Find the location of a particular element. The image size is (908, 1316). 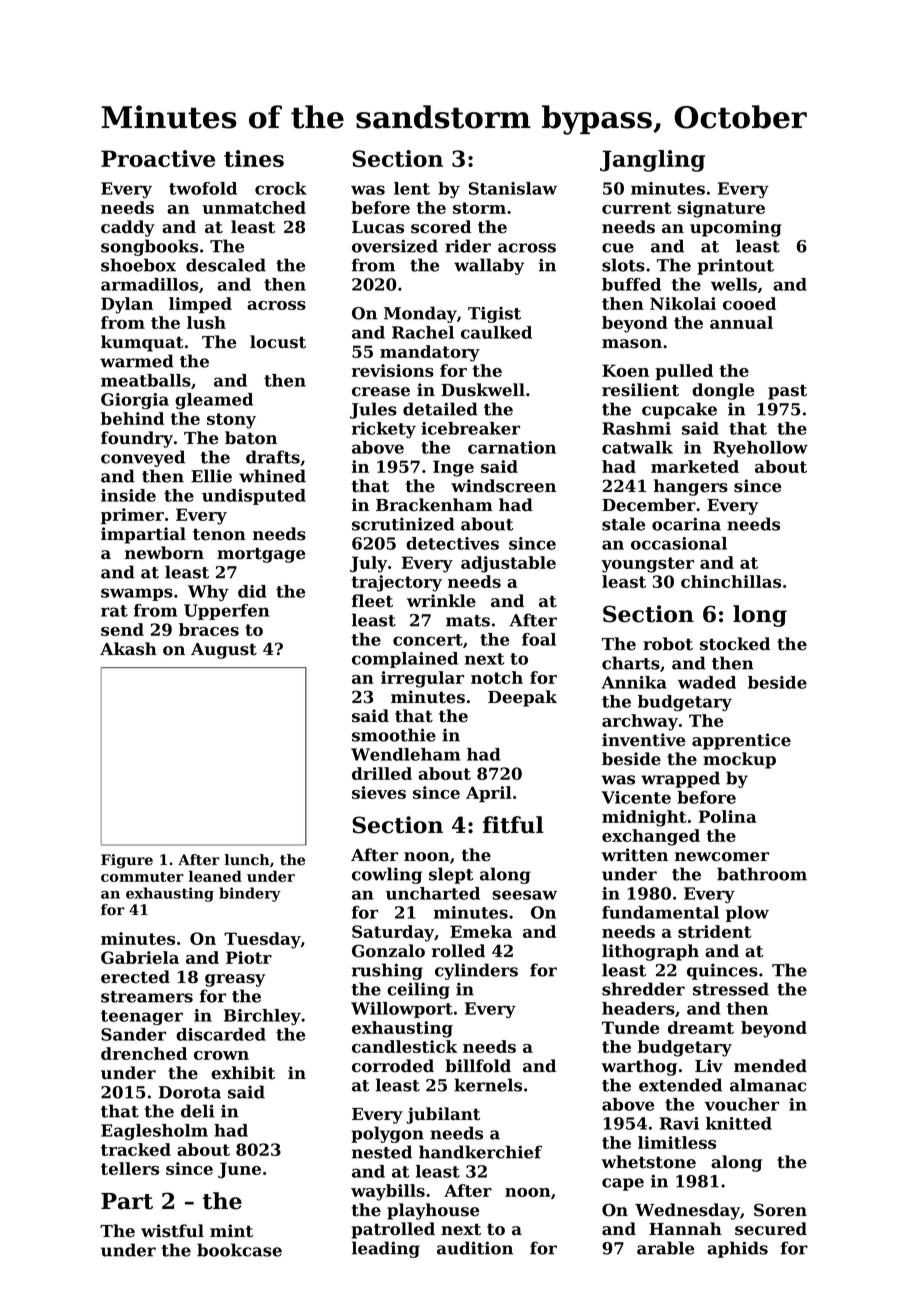

commuter is located at coordinates (142, 877).
